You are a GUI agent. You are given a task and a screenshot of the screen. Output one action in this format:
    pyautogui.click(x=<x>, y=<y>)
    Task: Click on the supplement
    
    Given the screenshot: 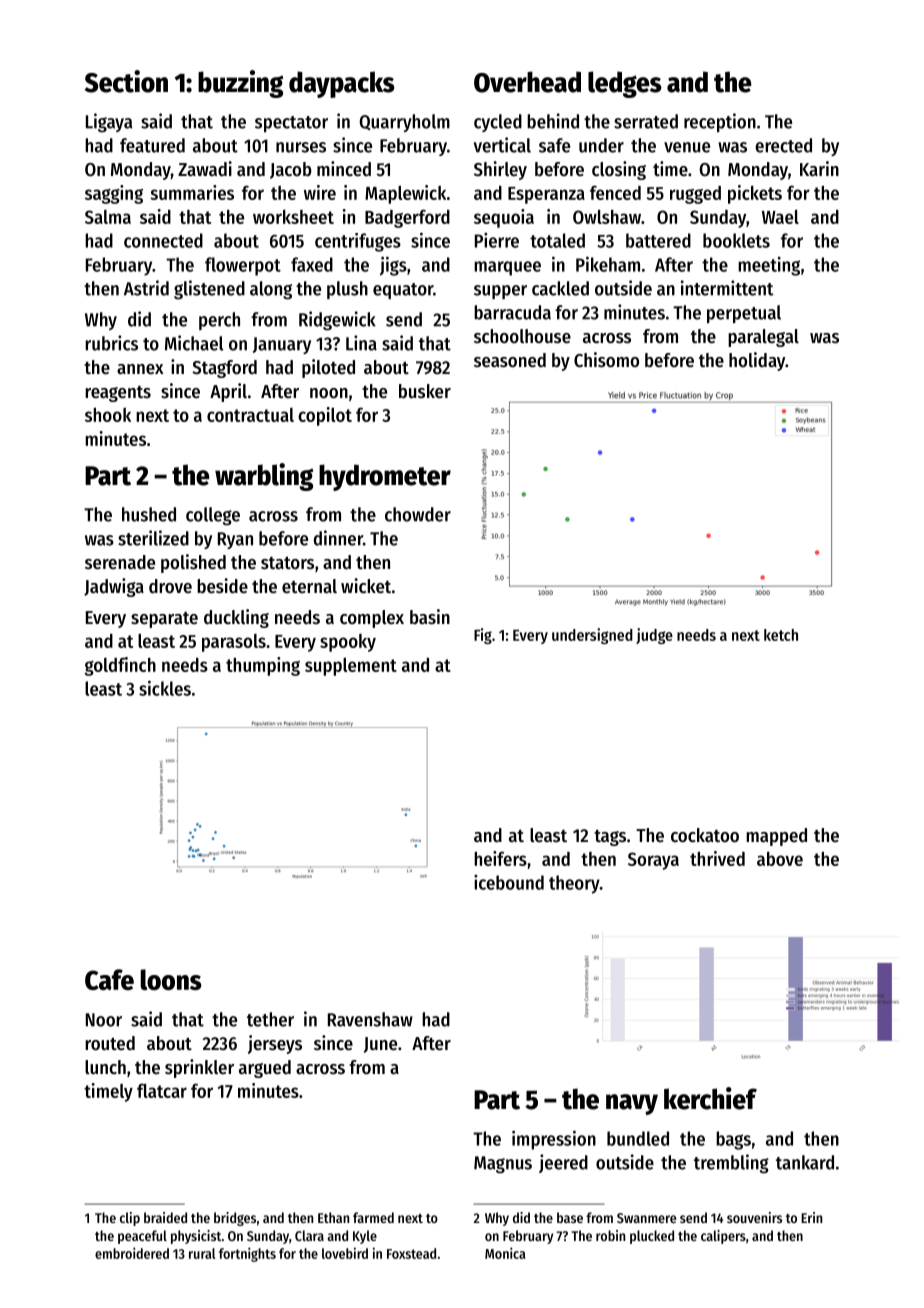 What is the action you would take?
    pyautogui.click(x=351, y=666)
